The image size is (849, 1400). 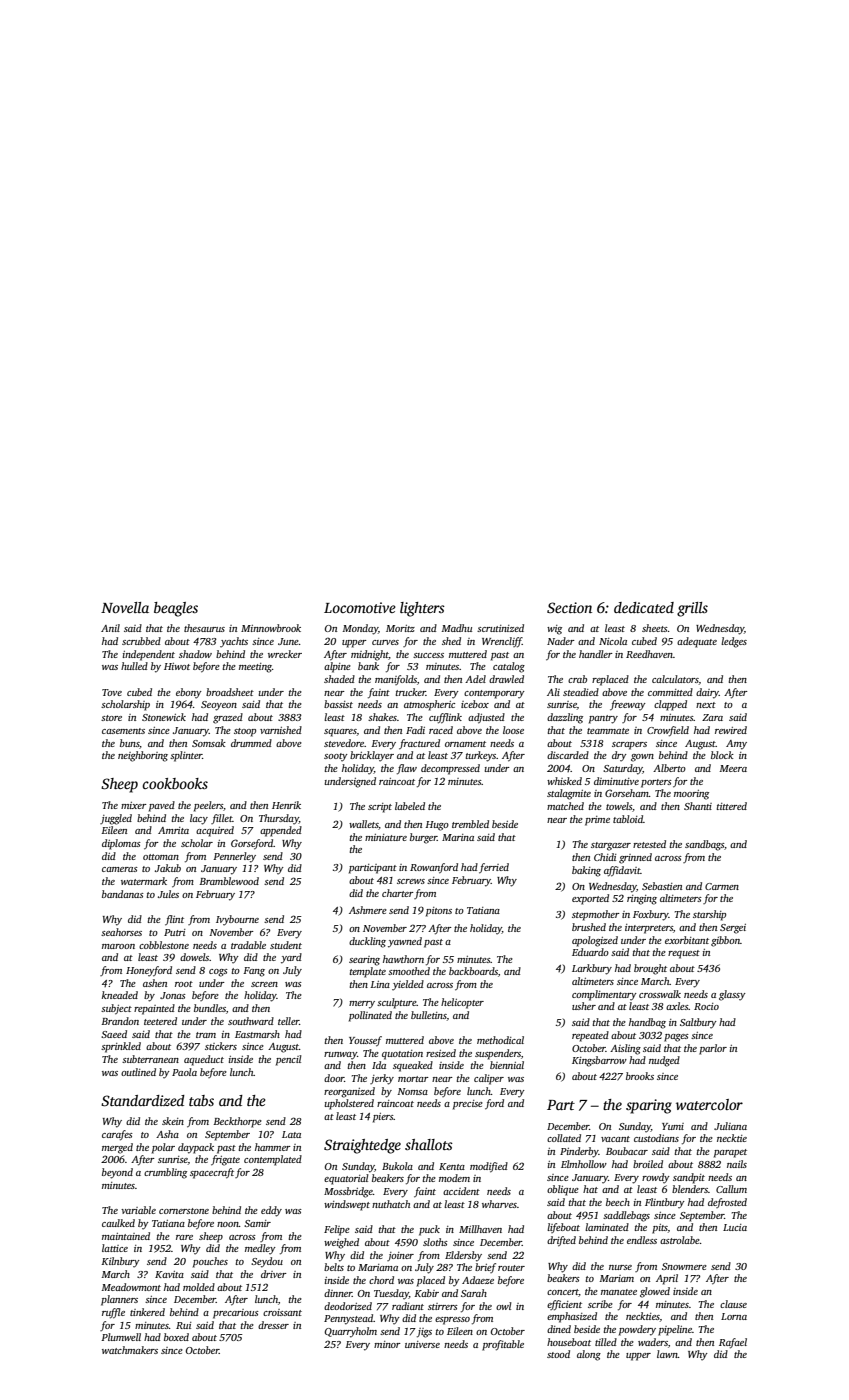 I want to click on upholstered, so click(x=349, y=1104).
